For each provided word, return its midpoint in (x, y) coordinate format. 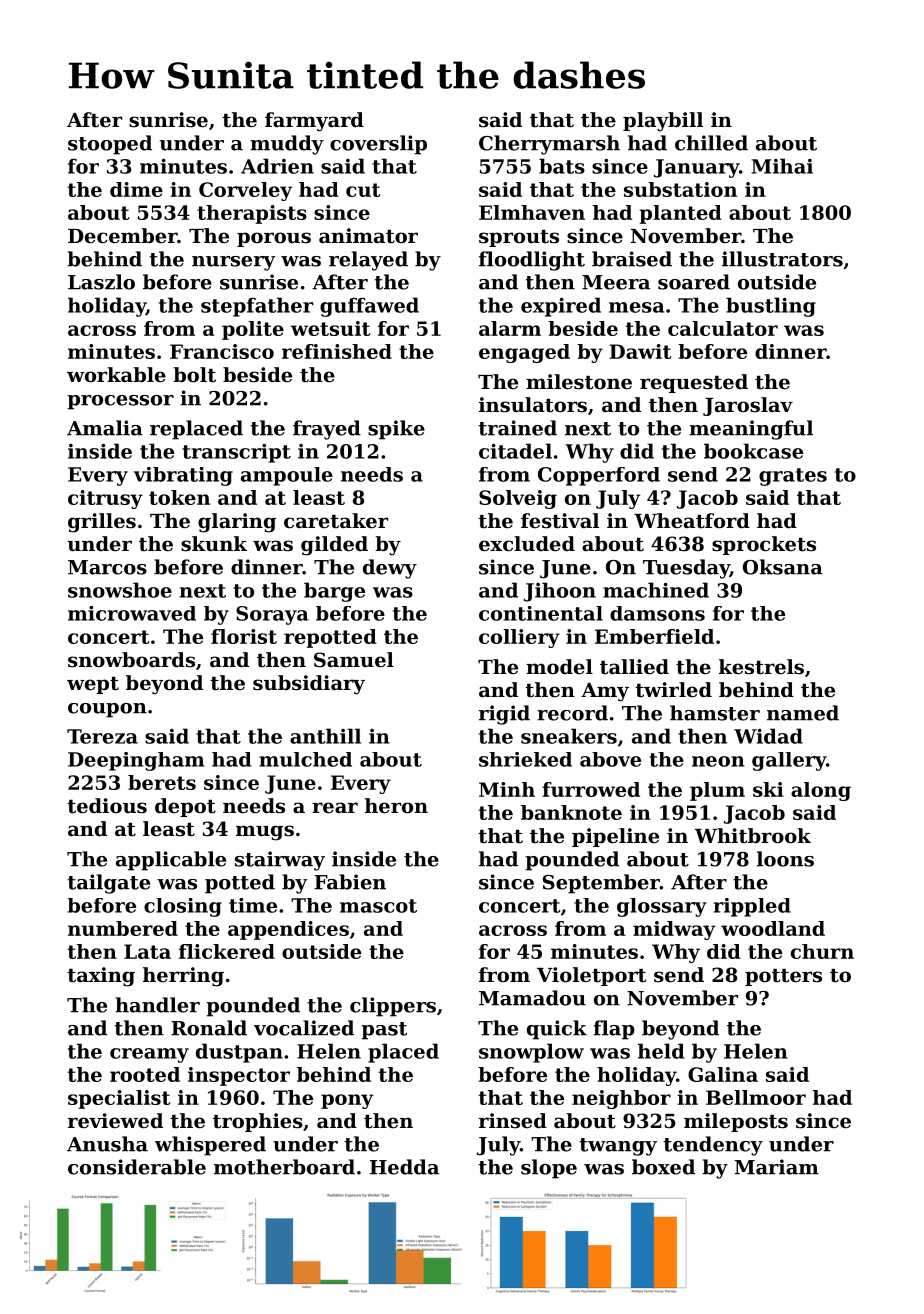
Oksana (783, 567)
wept (93, 685)
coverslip (378, 145)
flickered (227, 951)
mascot (378, 906)
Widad (768, 736)
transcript (236, 453)
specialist (119, 1099)
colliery (519, 638)
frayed (327, 430)
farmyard (314, 122)
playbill (663, 122)
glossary (662, 907)
